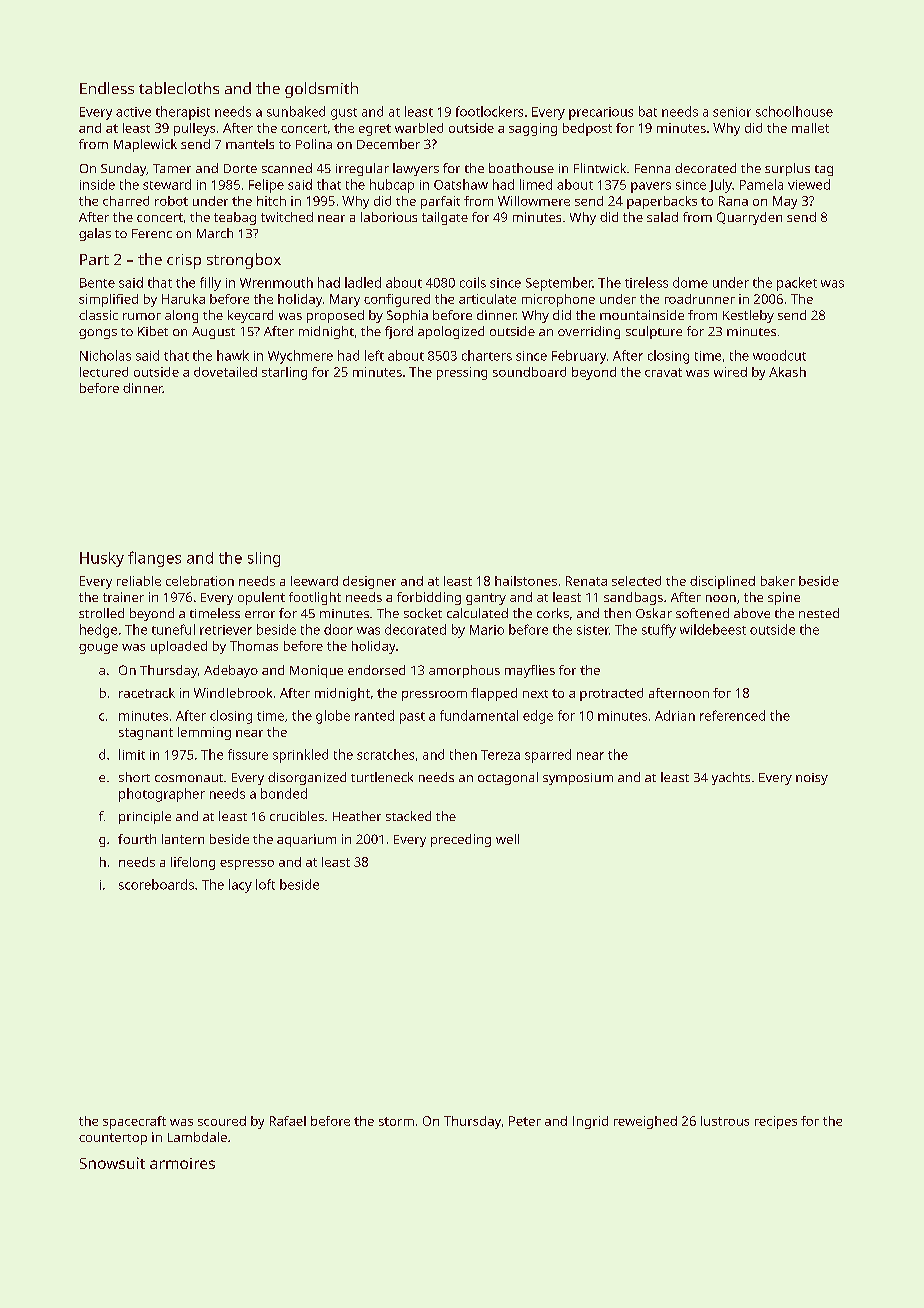 Image resolution: width=924 pixels, height=1308 pixels. I want to click on lustrous, so click(725, 1121).
